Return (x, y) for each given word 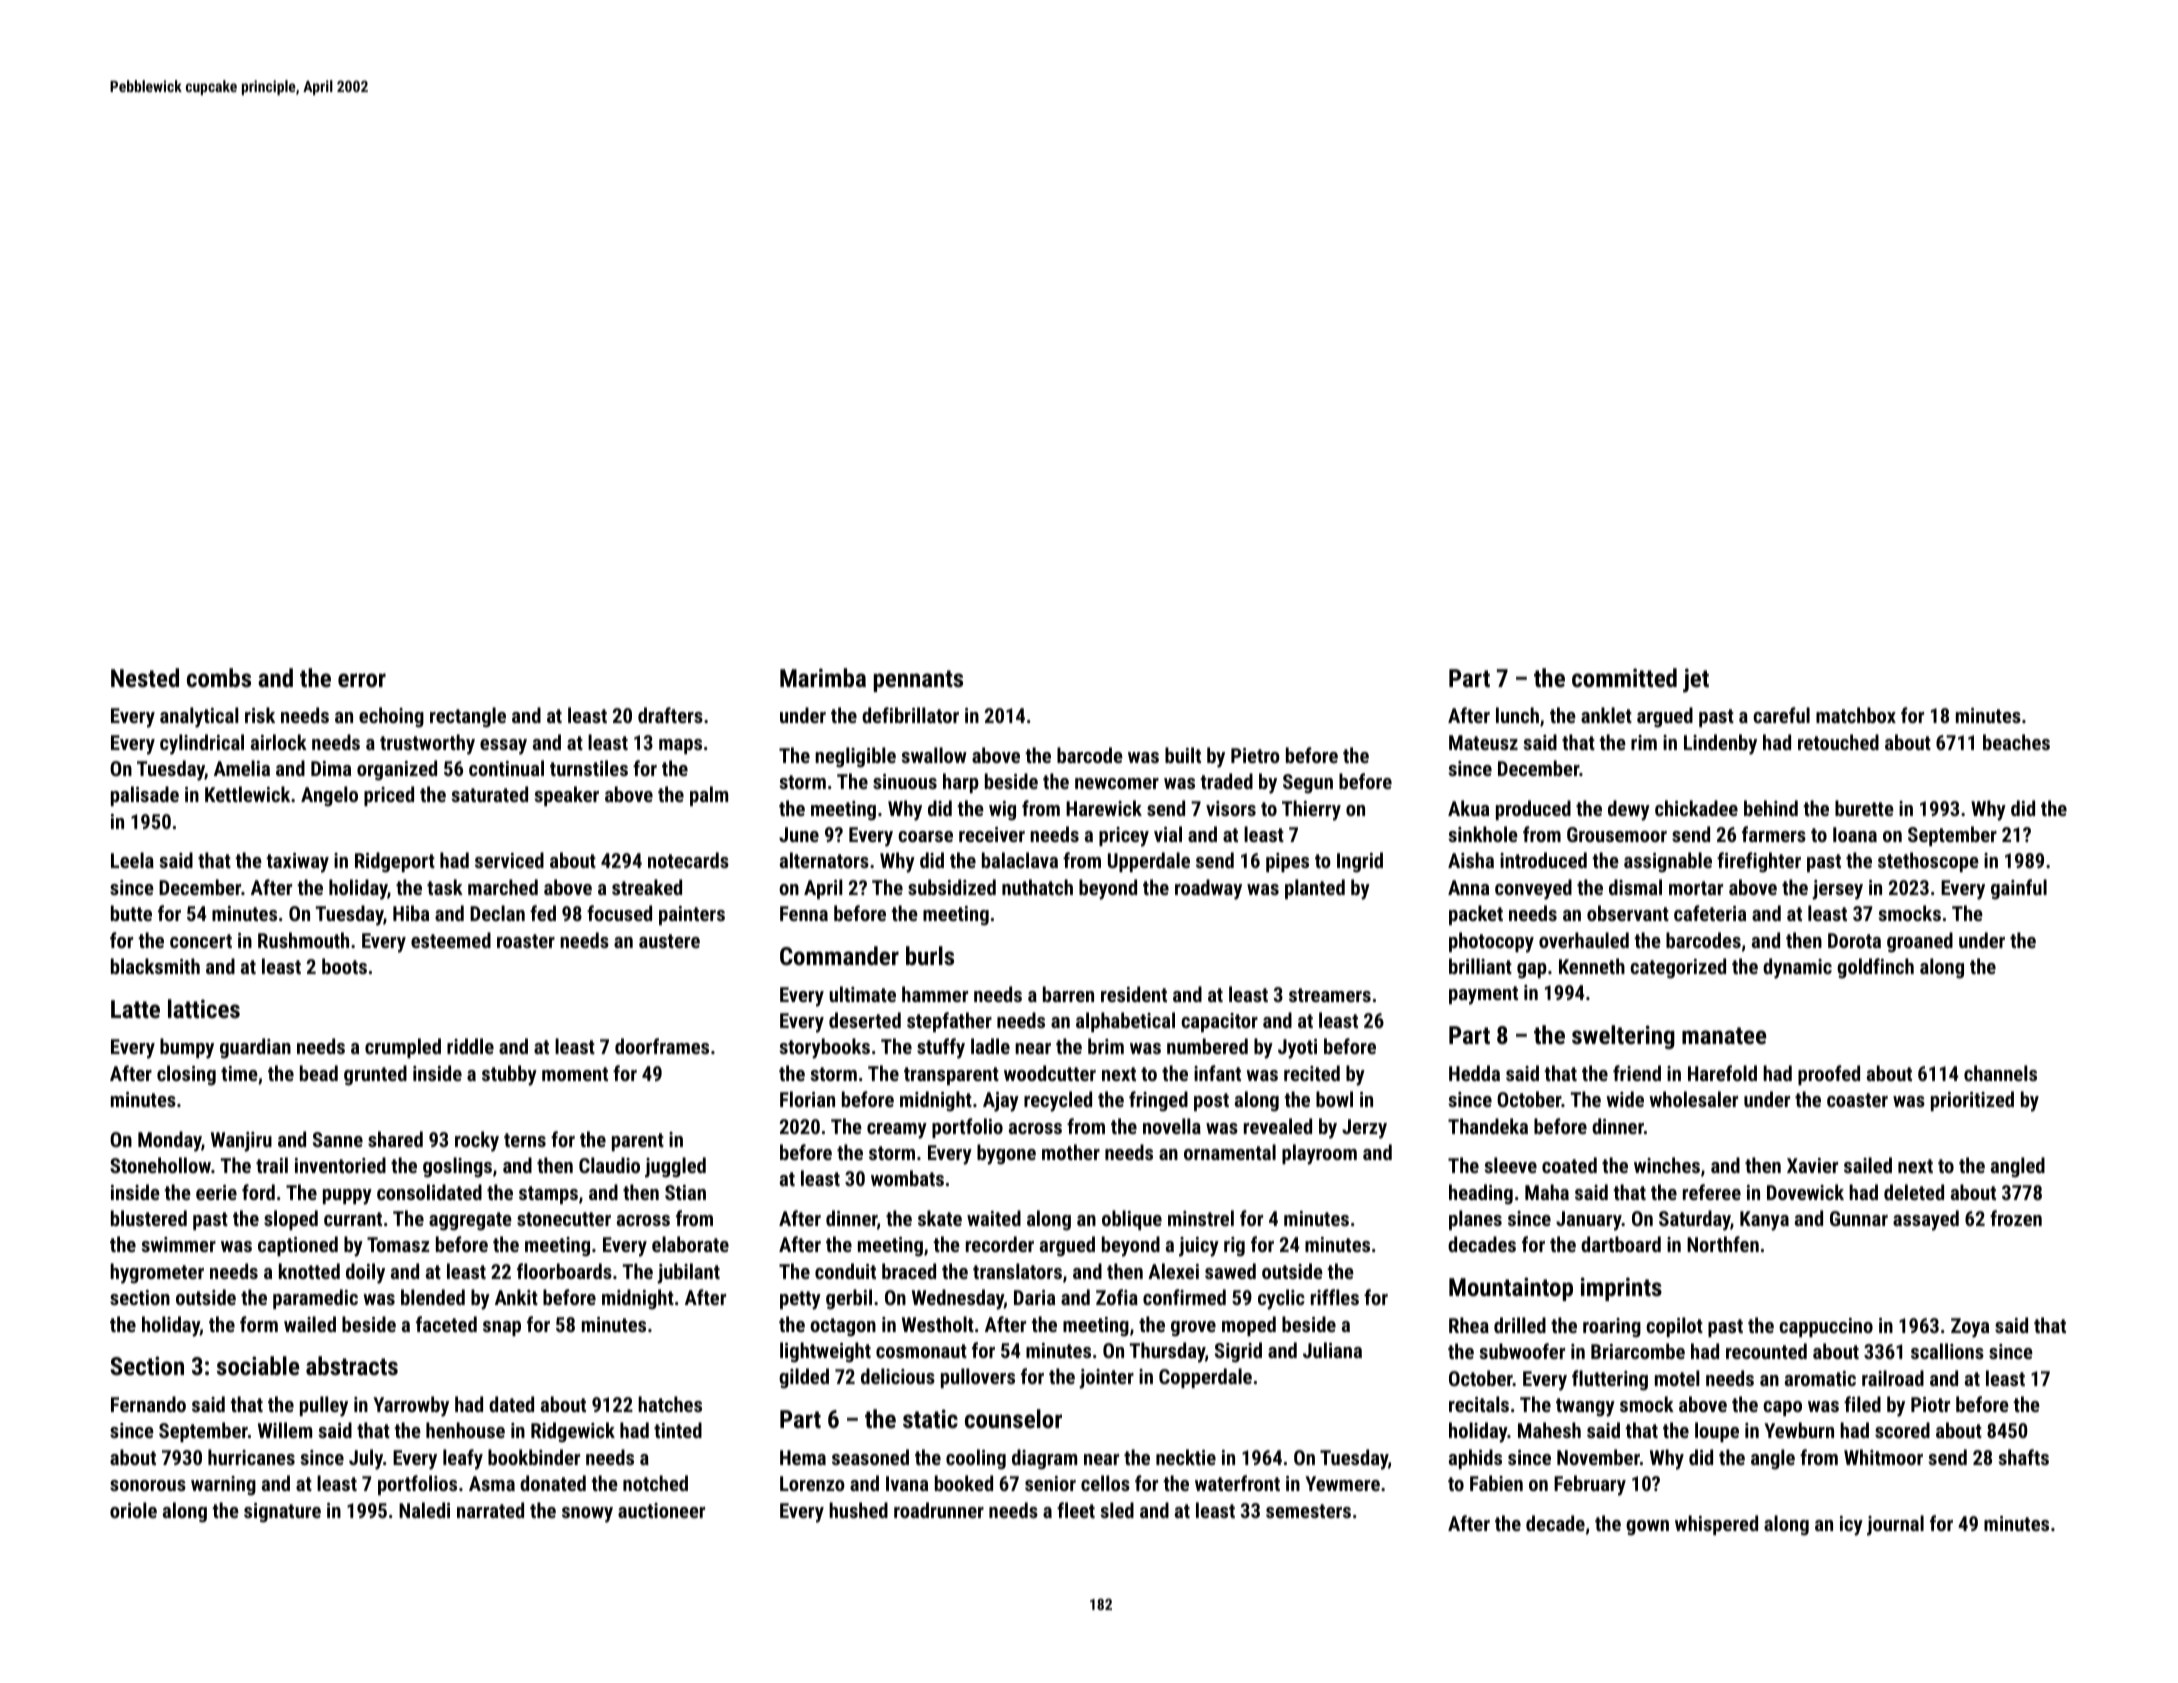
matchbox (1856, 715)
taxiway (297, 863)
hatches (670, 1404)
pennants (918, 681)
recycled (1058, 1101)
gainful (2019, 889)
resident (1134, 994)
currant (353, 1219)
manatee (1724, 1035)
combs (219, 677)
